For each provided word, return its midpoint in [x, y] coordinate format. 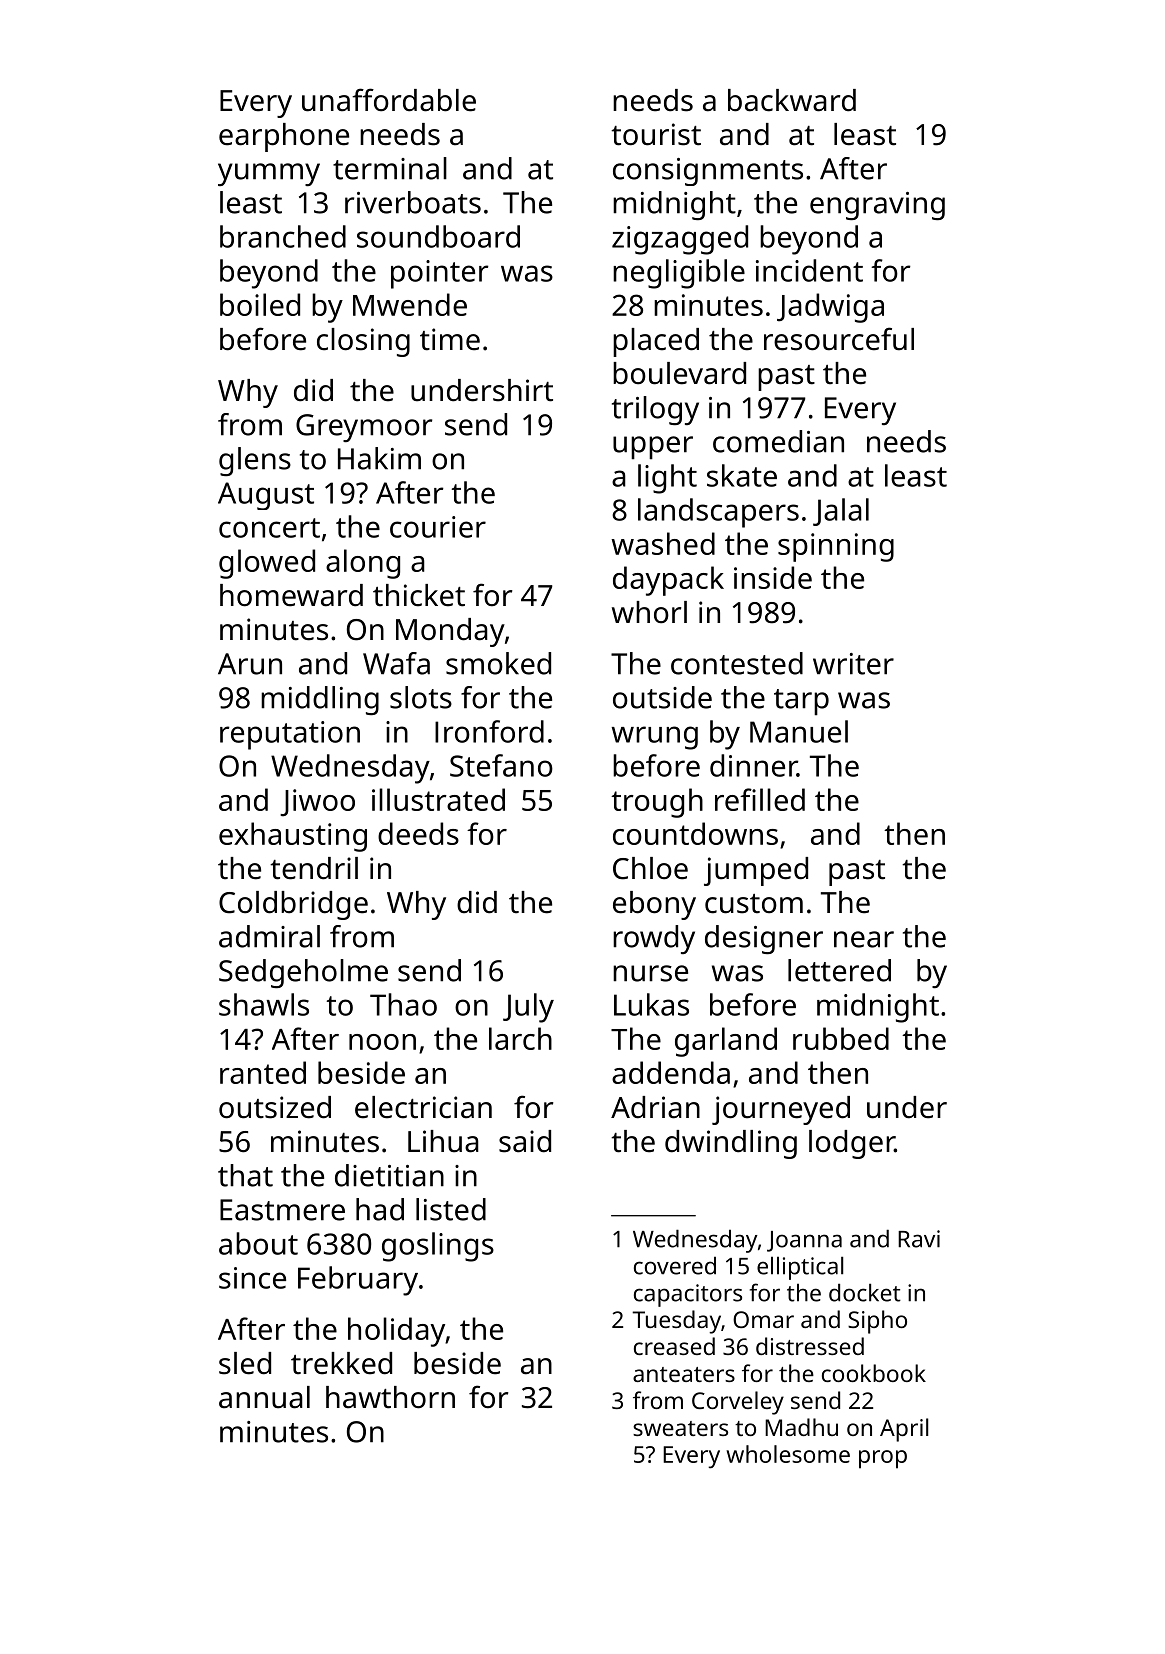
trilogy [655, 410]
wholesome [788, 1454]
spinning [836, 547]
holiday [396, 1332]
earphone [284, 137]
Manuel [799, 731]
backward [792, 100]
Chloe [650, 868]
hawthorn [390, 1397]
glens [255, 461]
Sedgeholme [303, 973]
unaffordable [389, 100]
